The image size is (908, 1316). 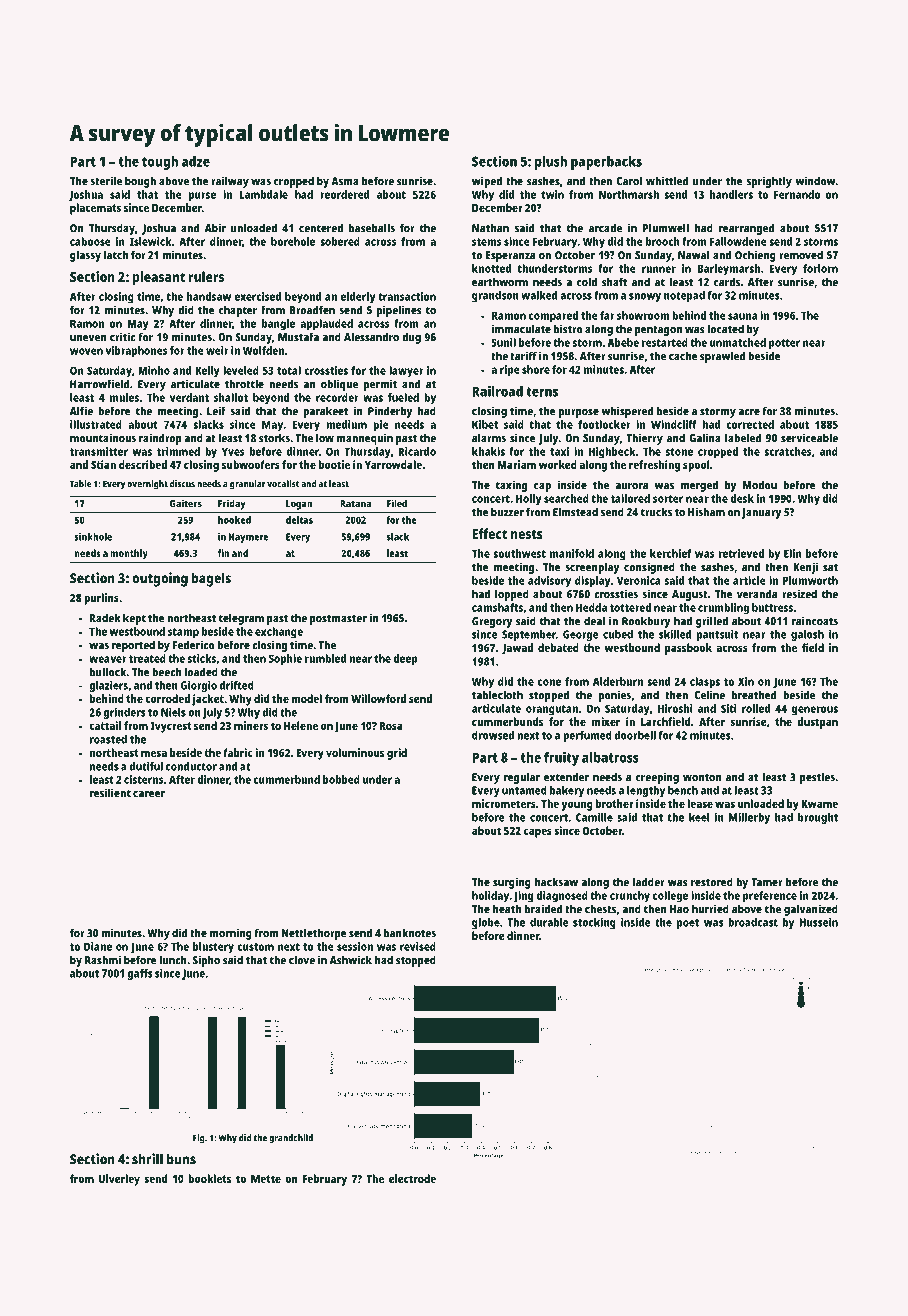 I want to click on Diane, so click(x=98, y=946).
